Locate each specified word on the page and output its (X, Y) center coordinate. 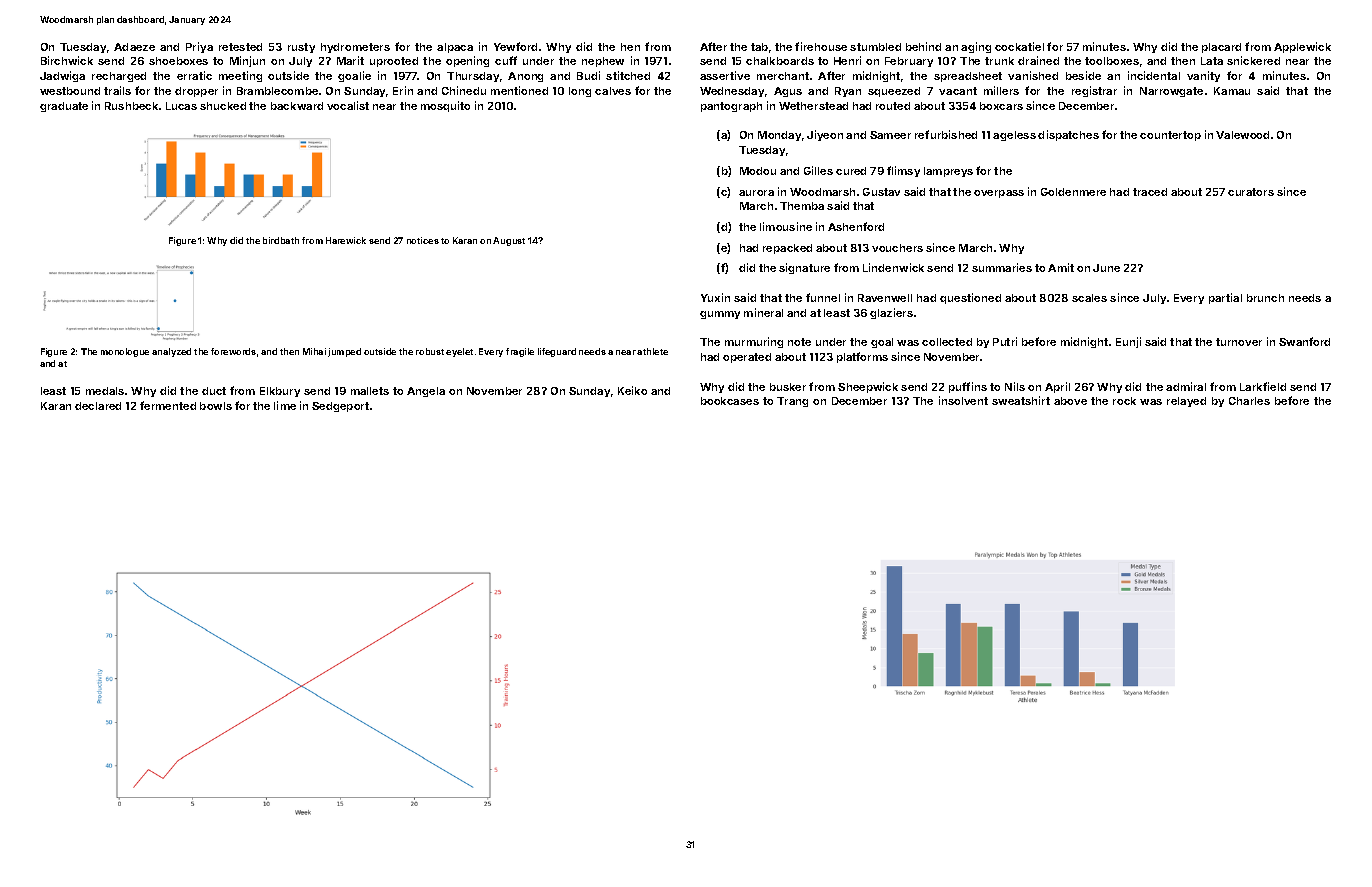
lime (285, 405)
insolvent (963, 400)
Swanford (1304, 341)
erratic (194, 75)
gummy (720, 315)
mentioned (519, 90)
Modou (758, 171)
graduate (64, 107)
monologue (125, 352)
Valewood (1242, 135)
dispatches (1068, 135)
